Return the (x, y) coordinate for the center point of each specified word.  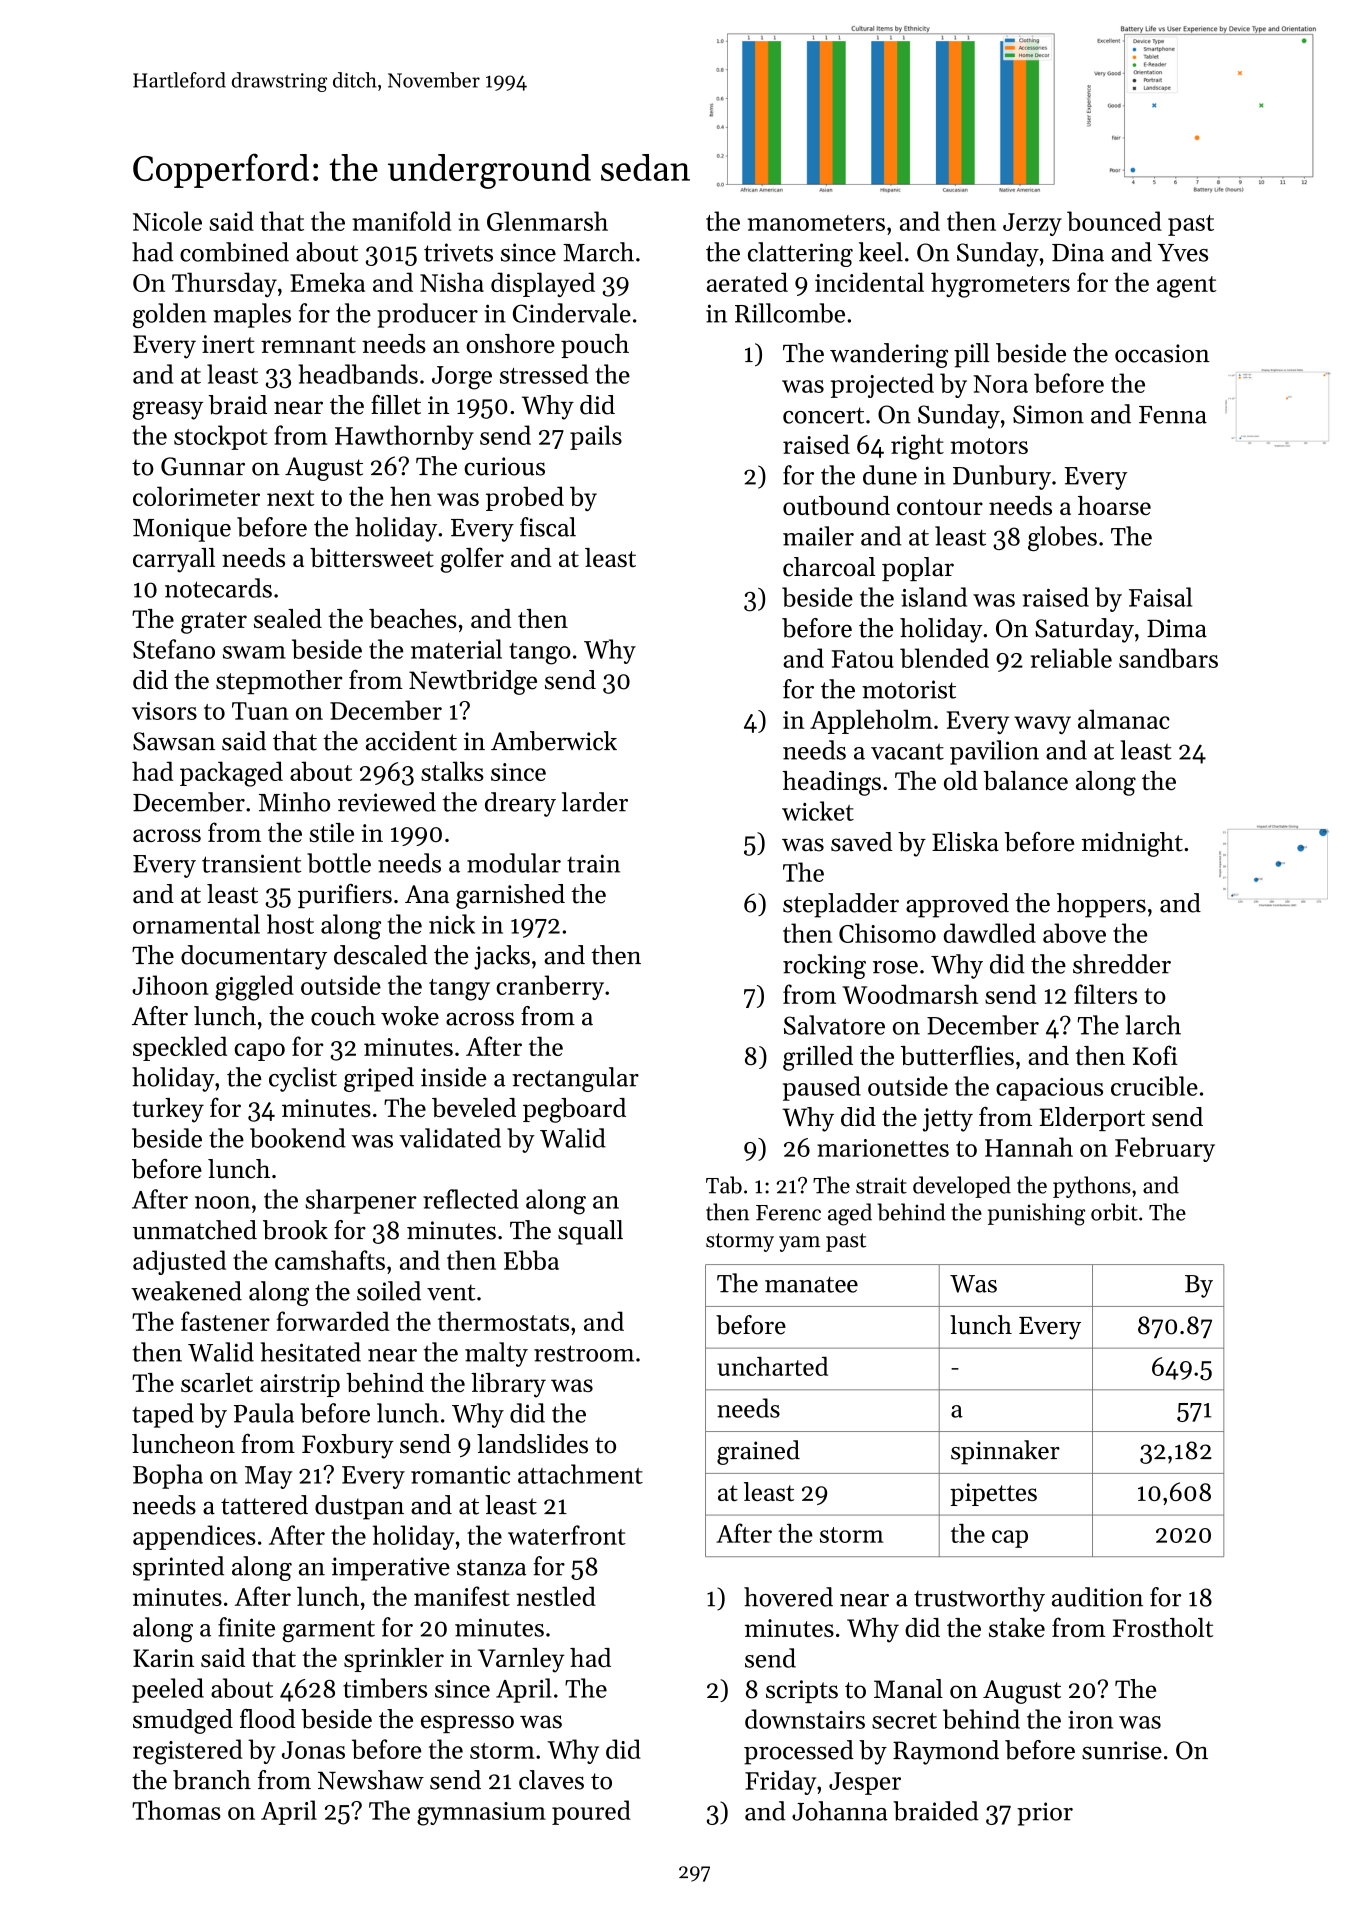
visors (164, 711)
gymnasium (481, 1814)
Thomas (176, 1810)
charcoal (829, 567)
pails (596, 437)
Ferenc (788, 1213)
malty (496, 1354)
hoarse (1114, 505)
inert (228, 344)
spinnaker (1005, 1452)
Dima (1177, 628)
